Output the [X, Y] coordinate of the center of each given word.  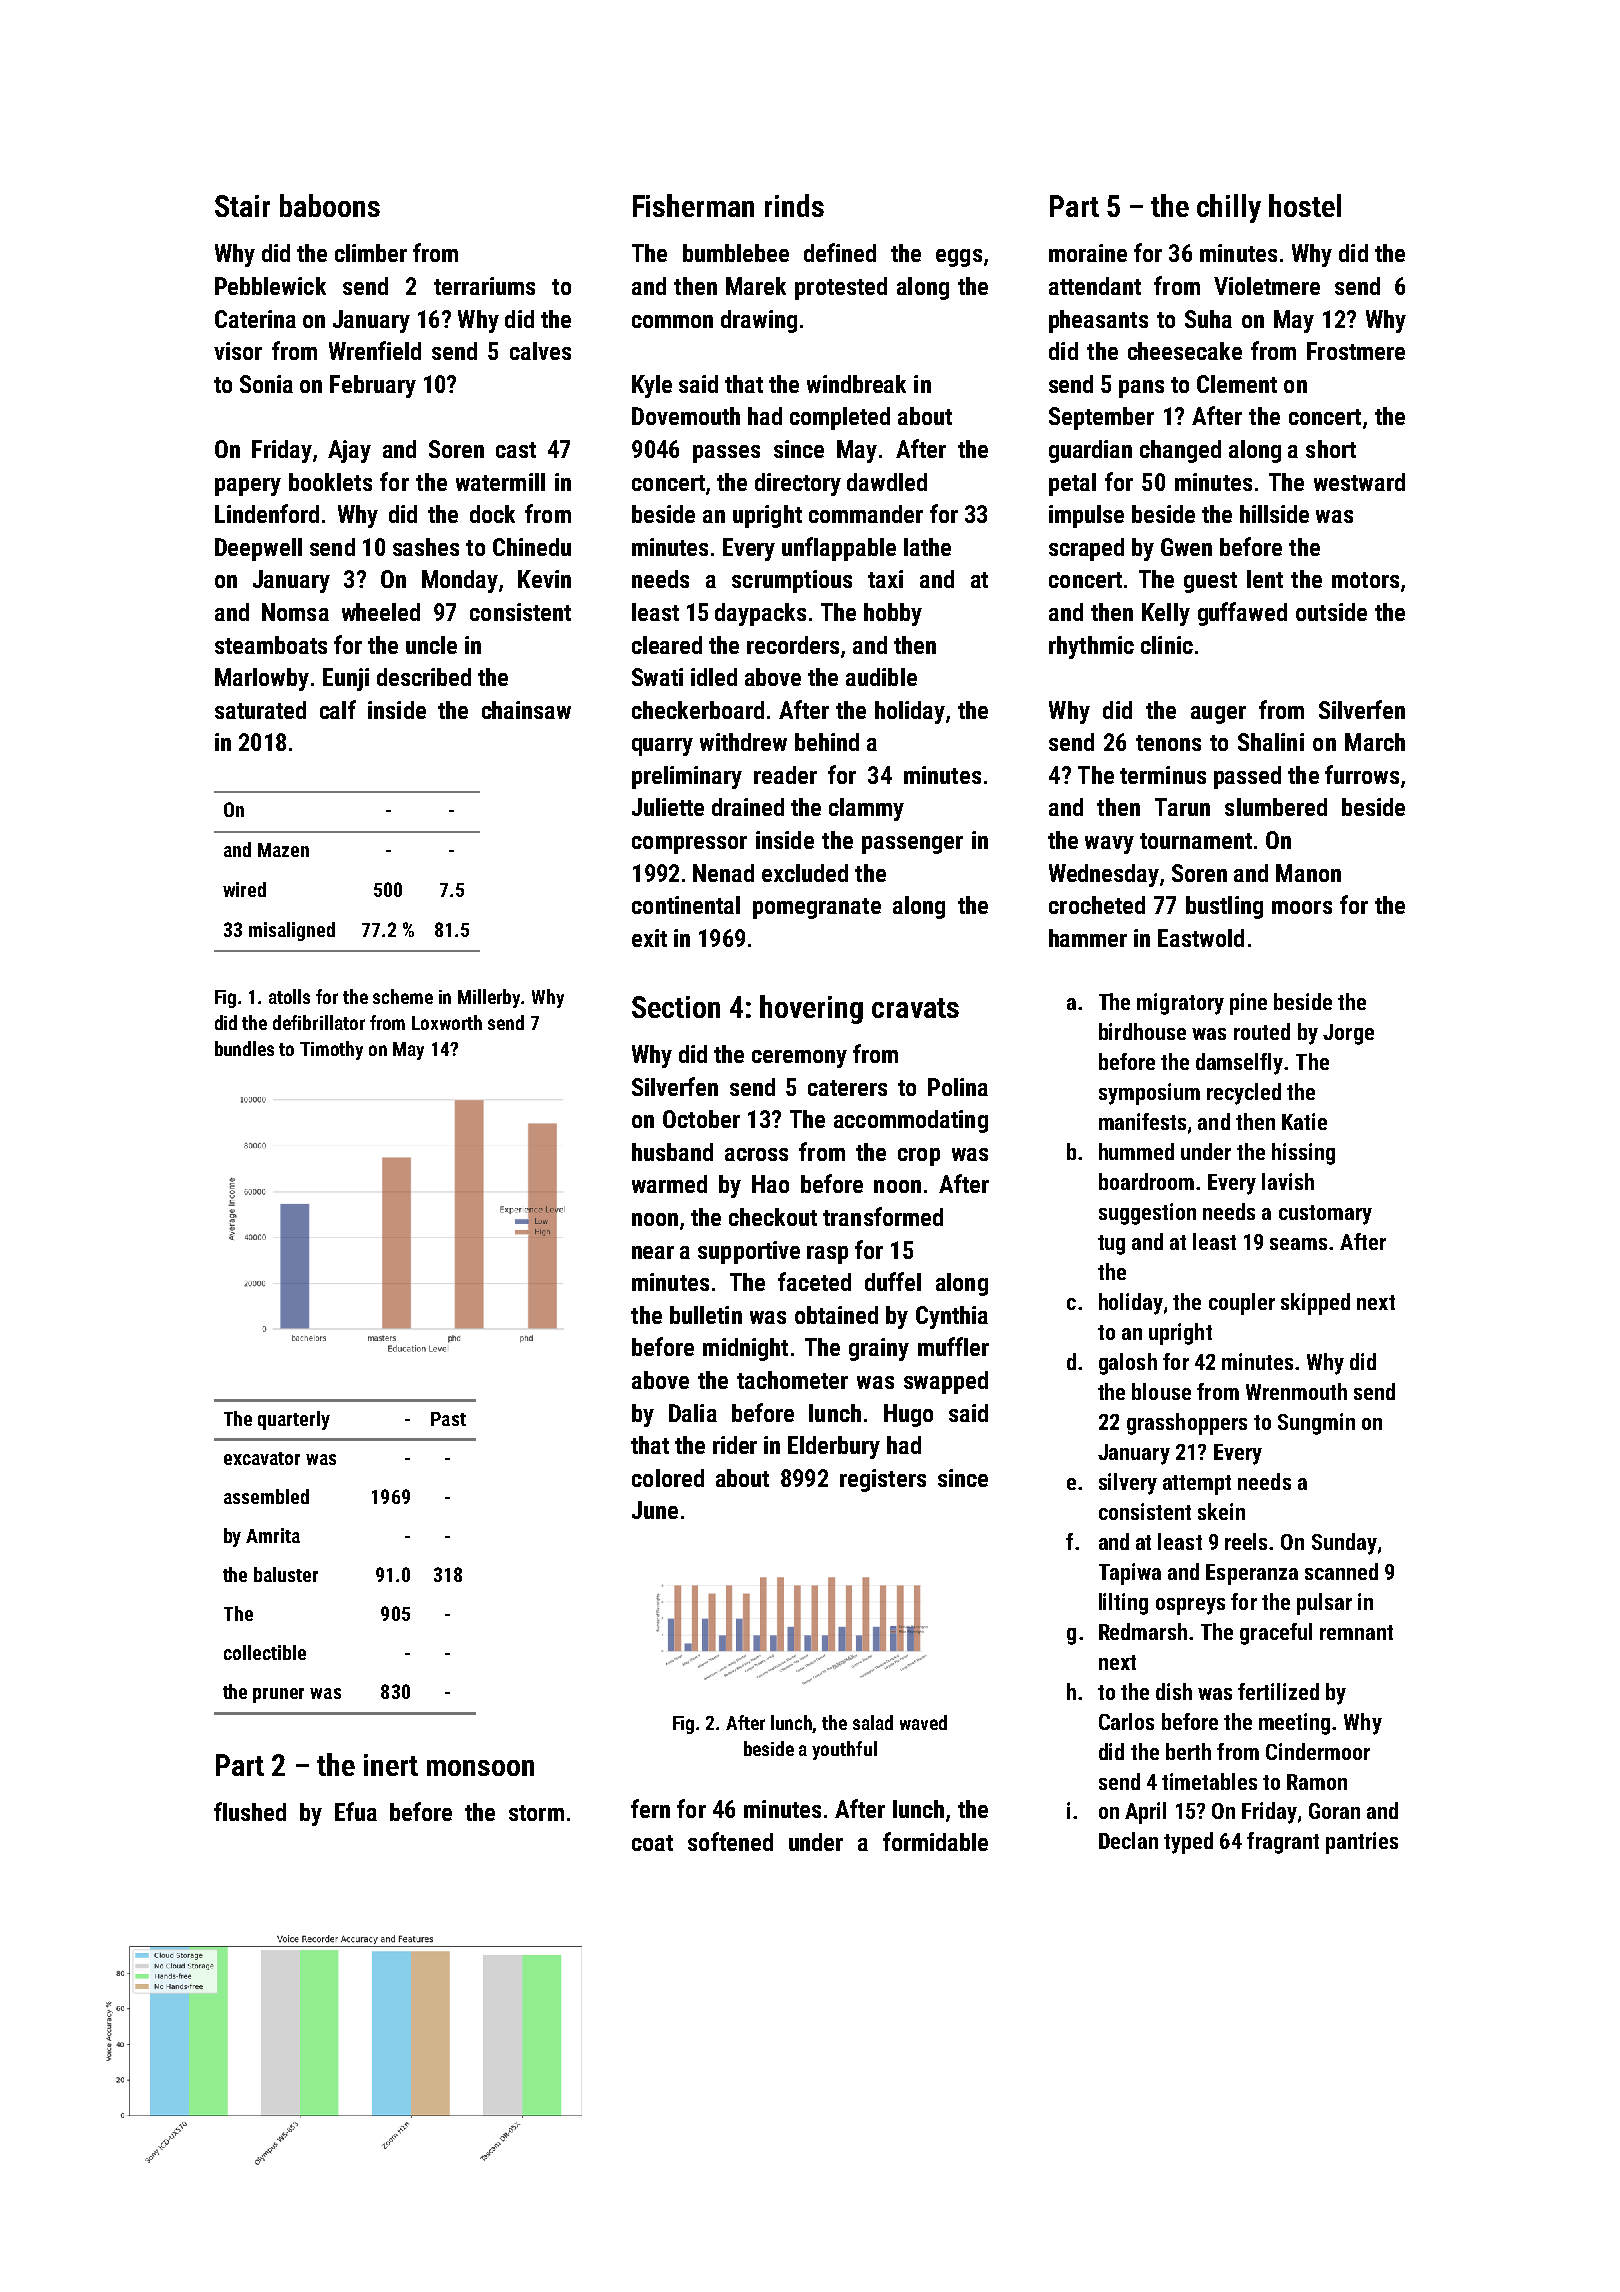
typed [1188, 1843]
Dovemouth [686, 416]
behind [827, 742]
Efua [356, 1811]
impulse [1086, 516]
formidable [935, 1841]
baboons [330, 205]
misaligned [292, 931]
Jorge [1348, 1034]
